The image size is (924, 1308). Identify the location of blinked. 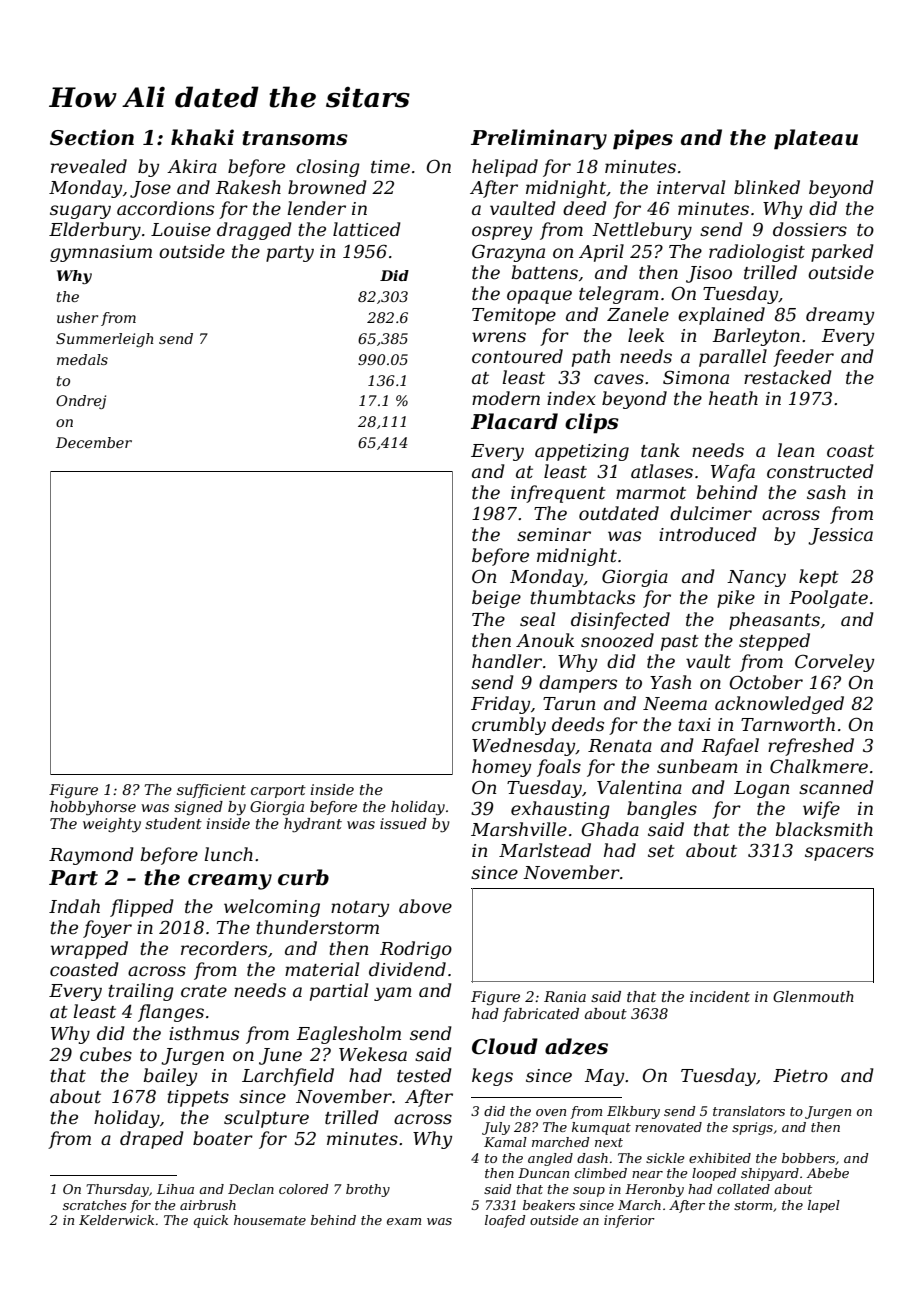
(767, 187).
